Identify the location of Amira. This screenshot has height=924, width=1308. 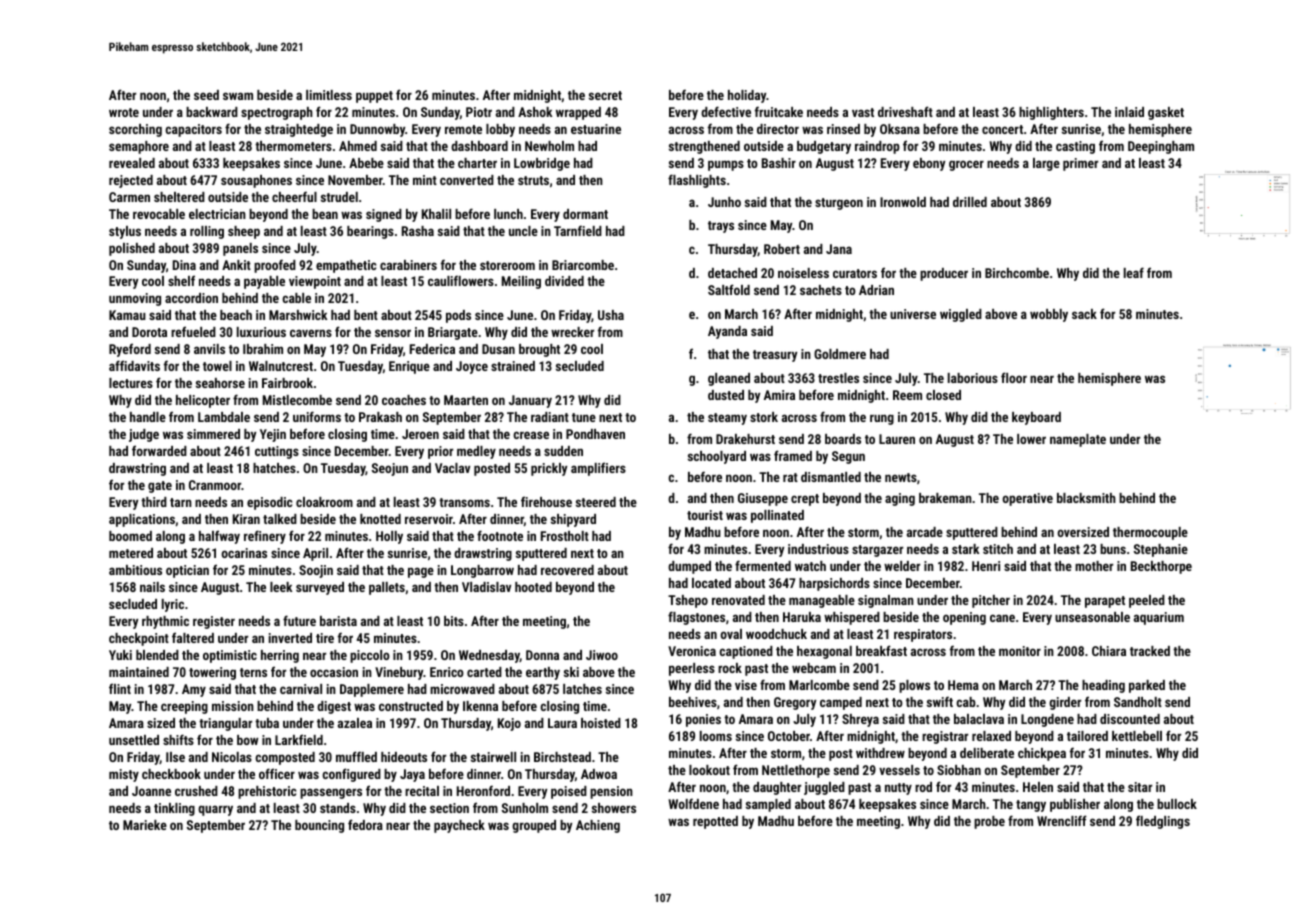
(779, 395).
